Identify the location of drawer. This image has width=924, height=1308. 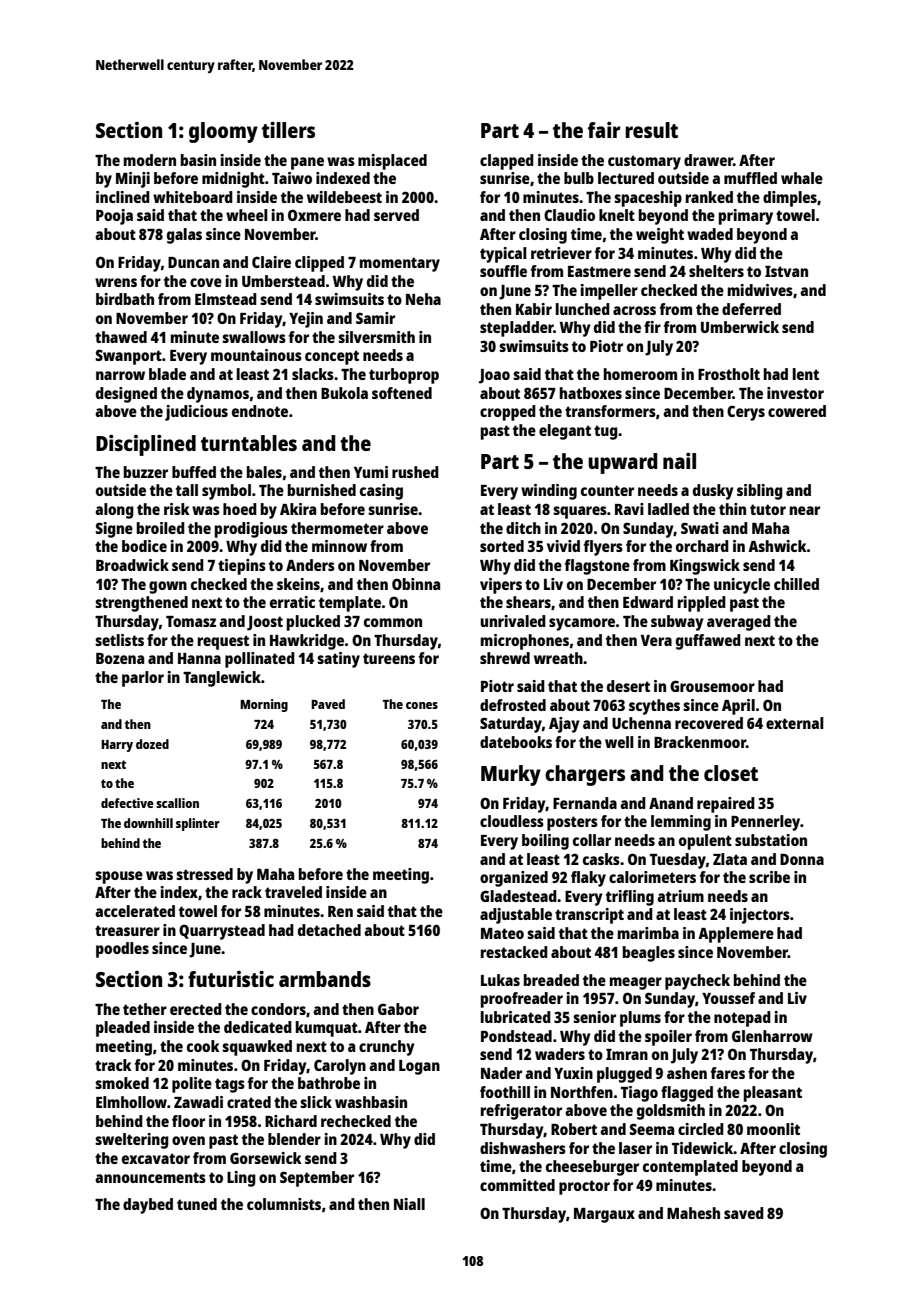
(708, 160).
